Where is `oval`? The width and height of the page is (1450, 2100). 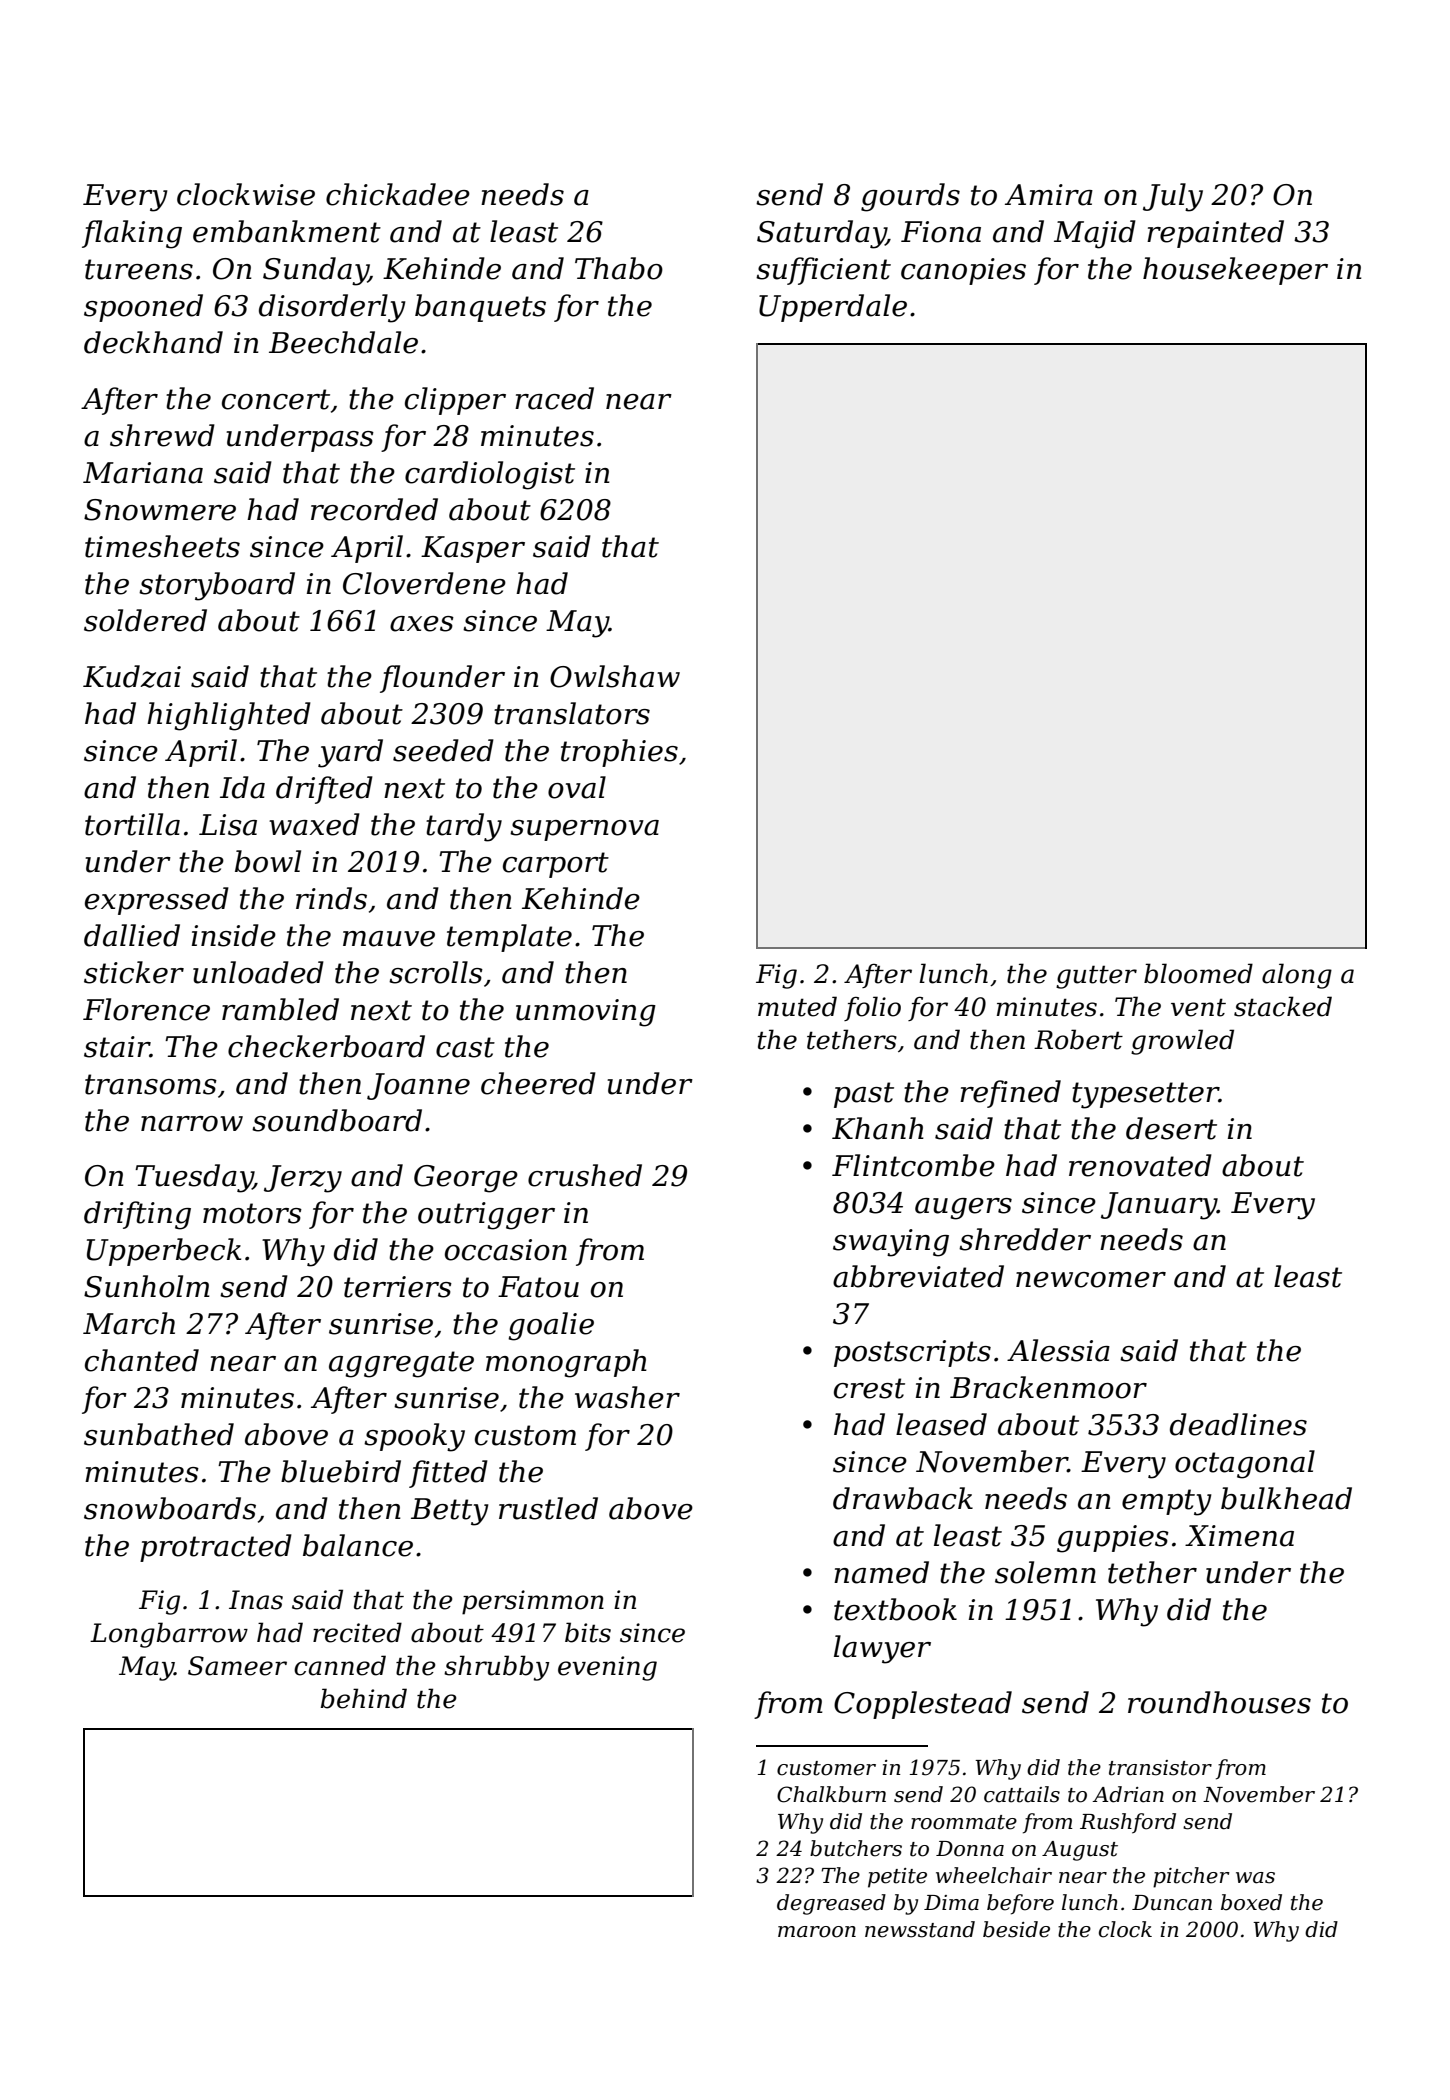 oval is located at coordinates (577, 787).
